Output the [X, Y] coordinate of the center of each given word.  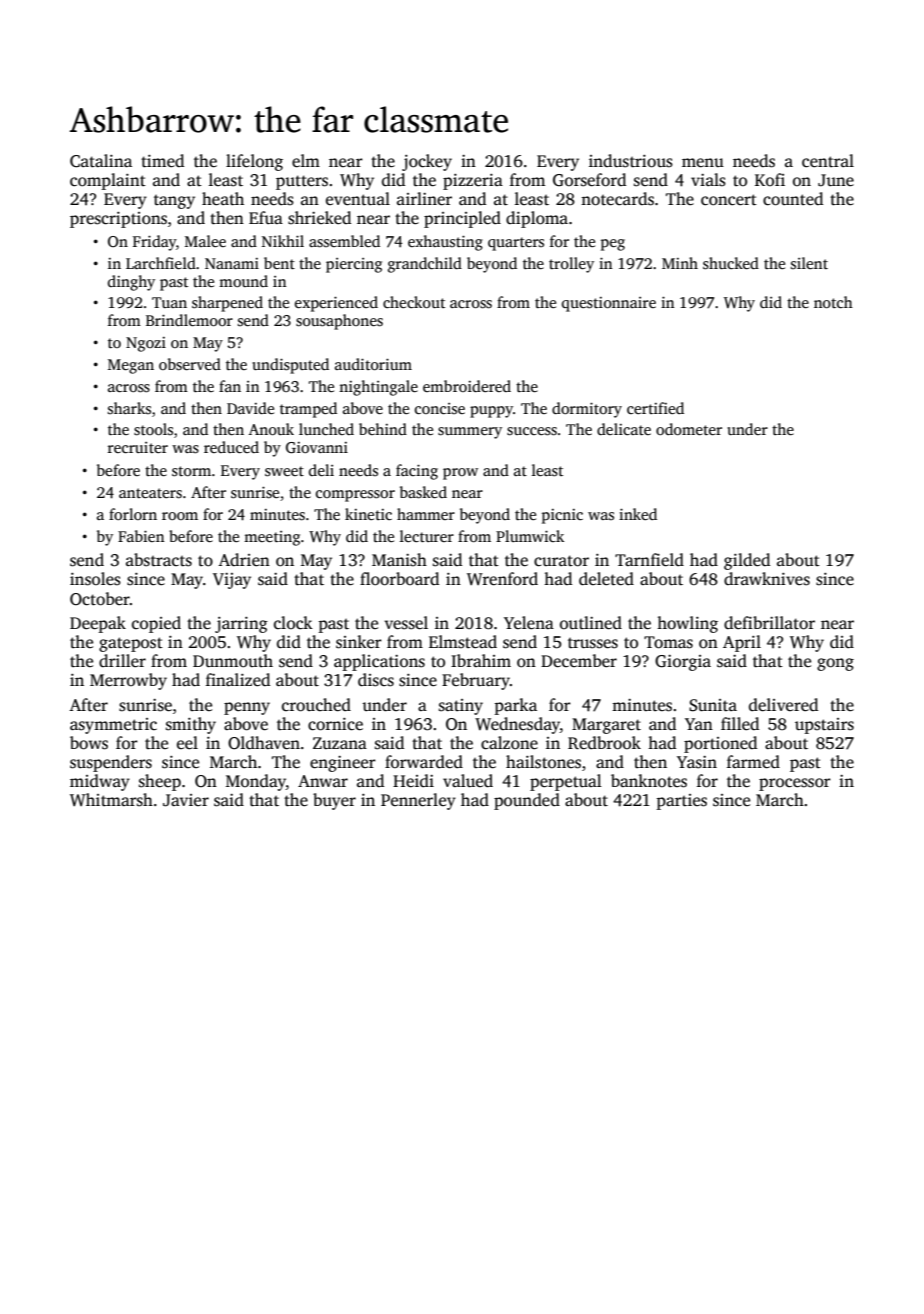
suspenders [111, 763]
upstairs [824, 726]
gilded [747, 561]
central [828, 161]
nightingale [378, 388]
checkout [414, 302]
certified [655, 408]
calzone [509, 743]
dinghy [131, 283]
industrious [631, 161]
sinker [359, 642]
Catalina [101, 161]
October [100, 599]
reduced [231, 447]
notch [833, 302]
